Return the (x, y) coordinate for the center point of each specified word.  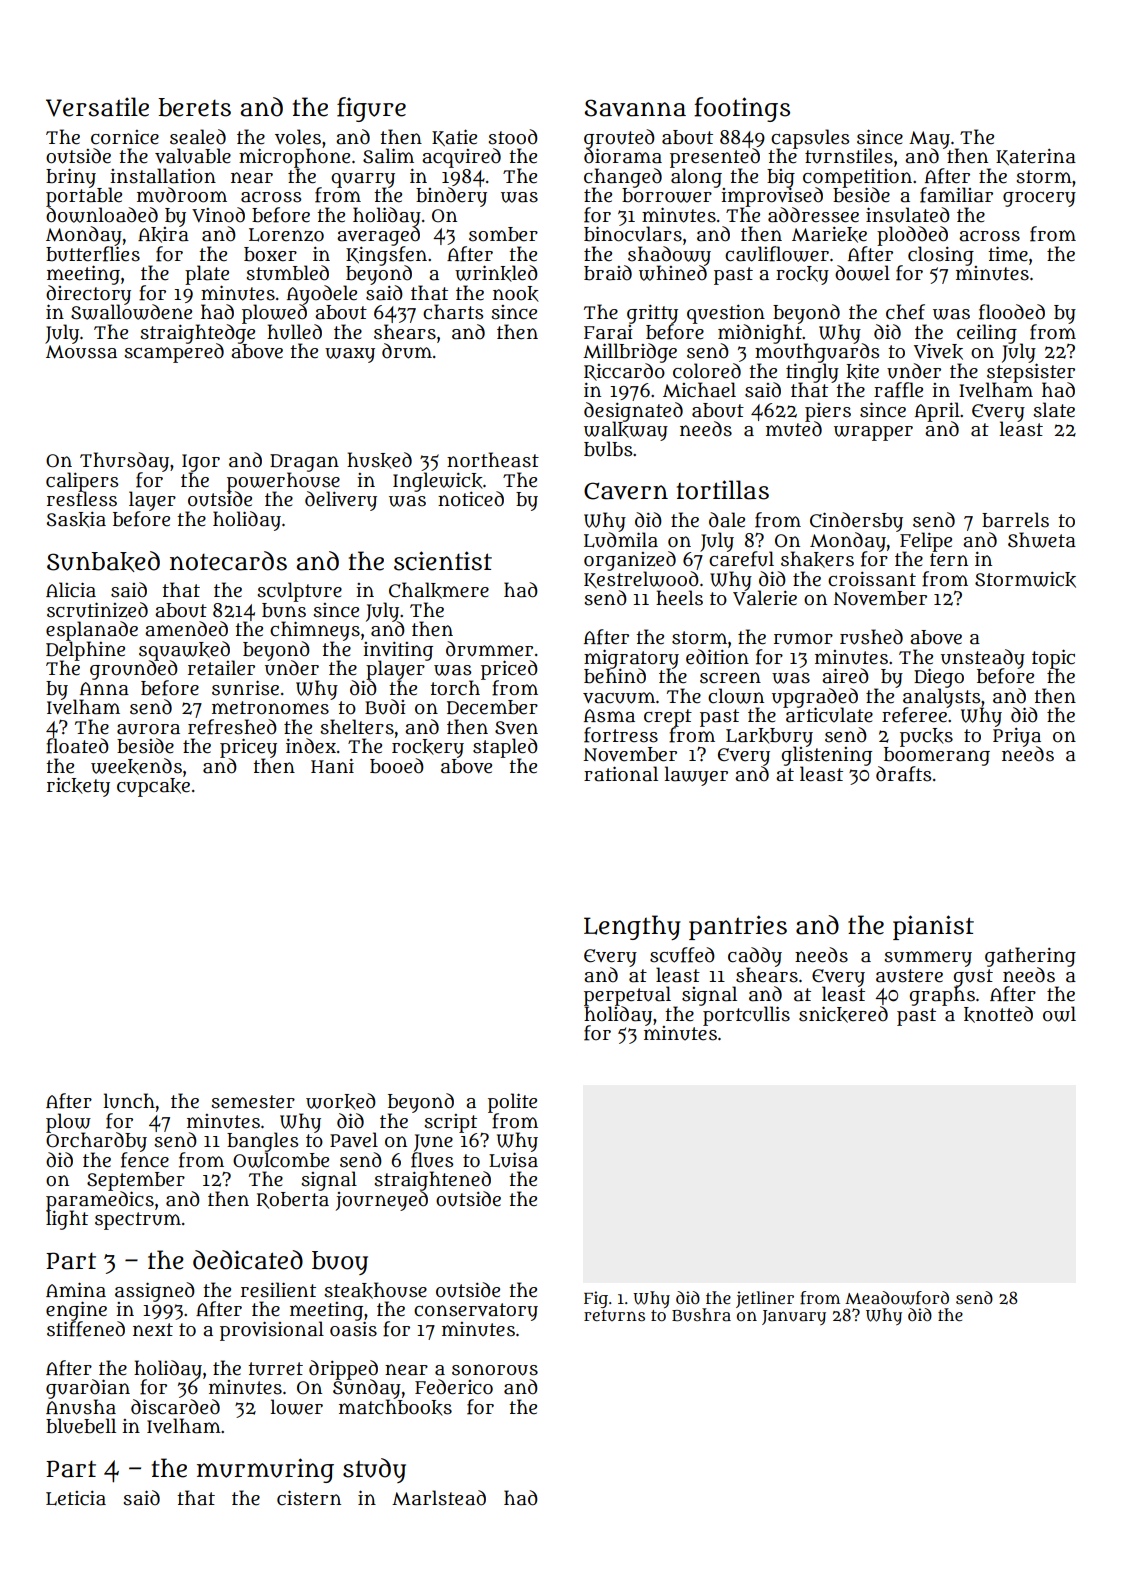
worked (341, 1101)
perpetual (627, 996)
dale (727, 520)
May (929, 139)
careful (741, 559)
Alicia (71, 590)
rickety (78, 787)
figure (371, 109)
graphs (942, 996)
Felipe (926, 541)
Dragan (304, 463)
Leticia (76, 1498)
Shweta (1042, 540)
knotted (998, 1014)
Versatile (97, 107)
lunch (129, 1101)
